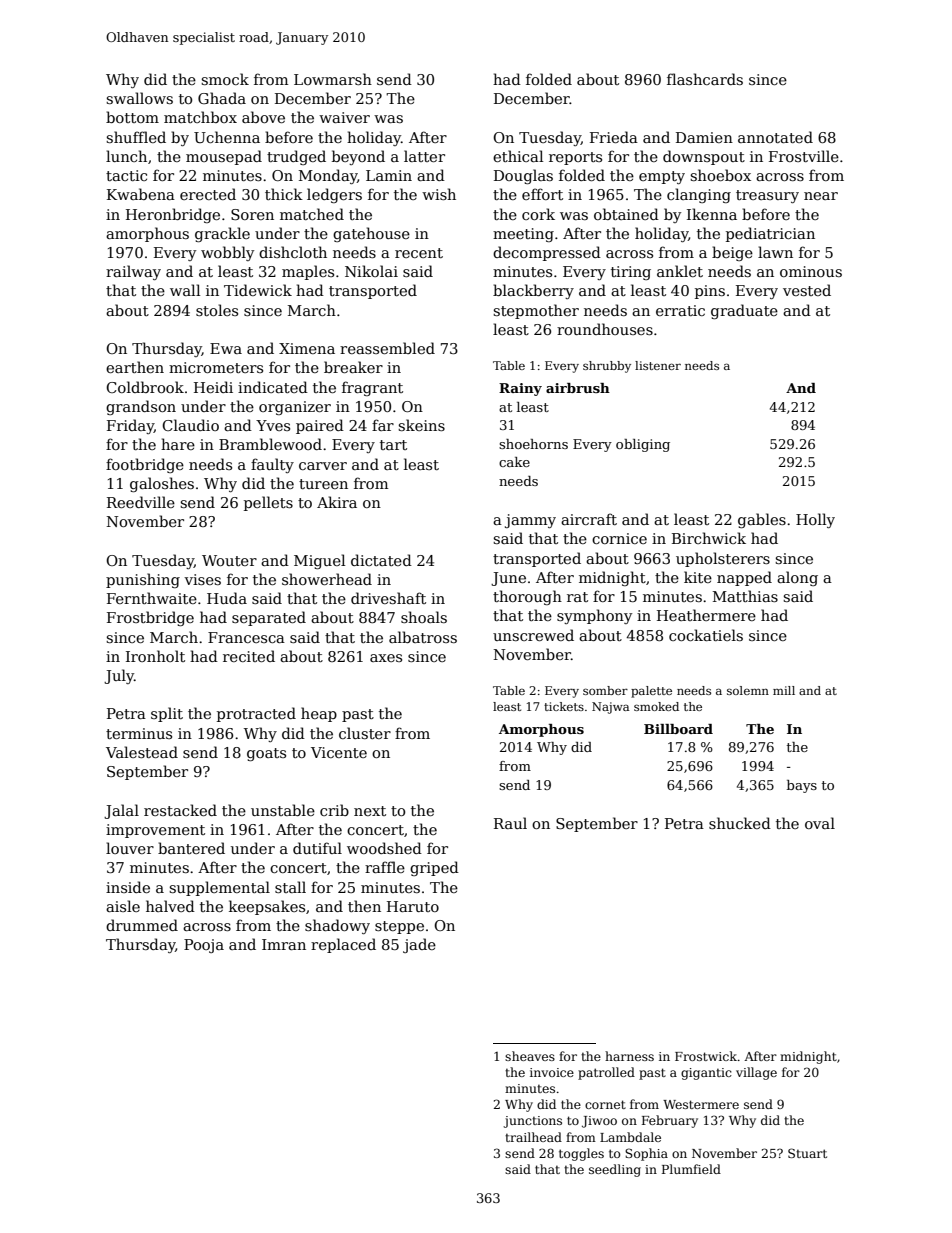 The image size is (952, 1233). Describe the element at coordinates (284, 944) in the screenshot. I see `Imran` at that location.
